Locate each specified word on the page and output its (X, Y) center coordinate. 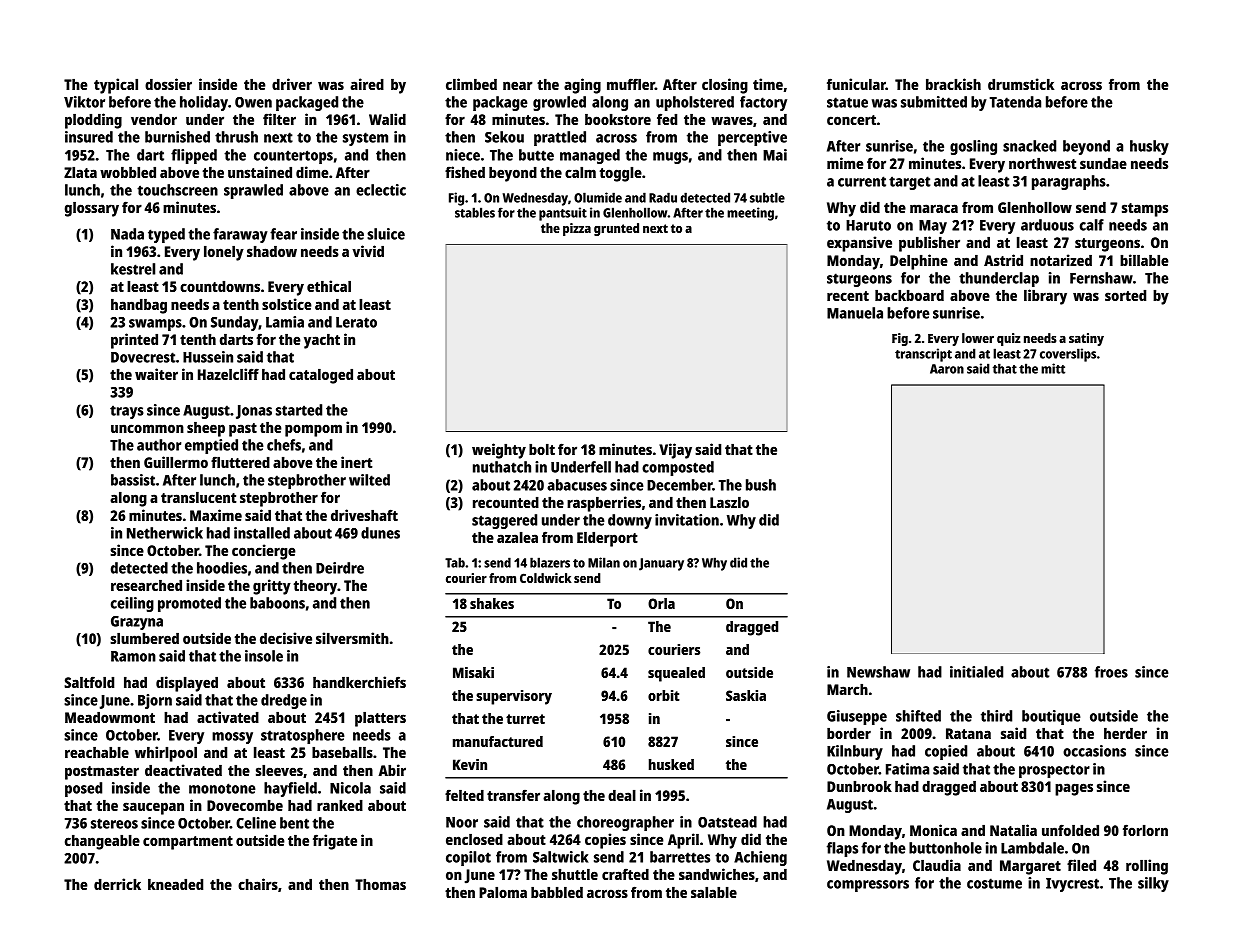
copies (605, 841)
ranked (340, 805)
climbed (471, 84)
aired (367, 84)
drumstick (1021, 84)
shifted (918, 716)
